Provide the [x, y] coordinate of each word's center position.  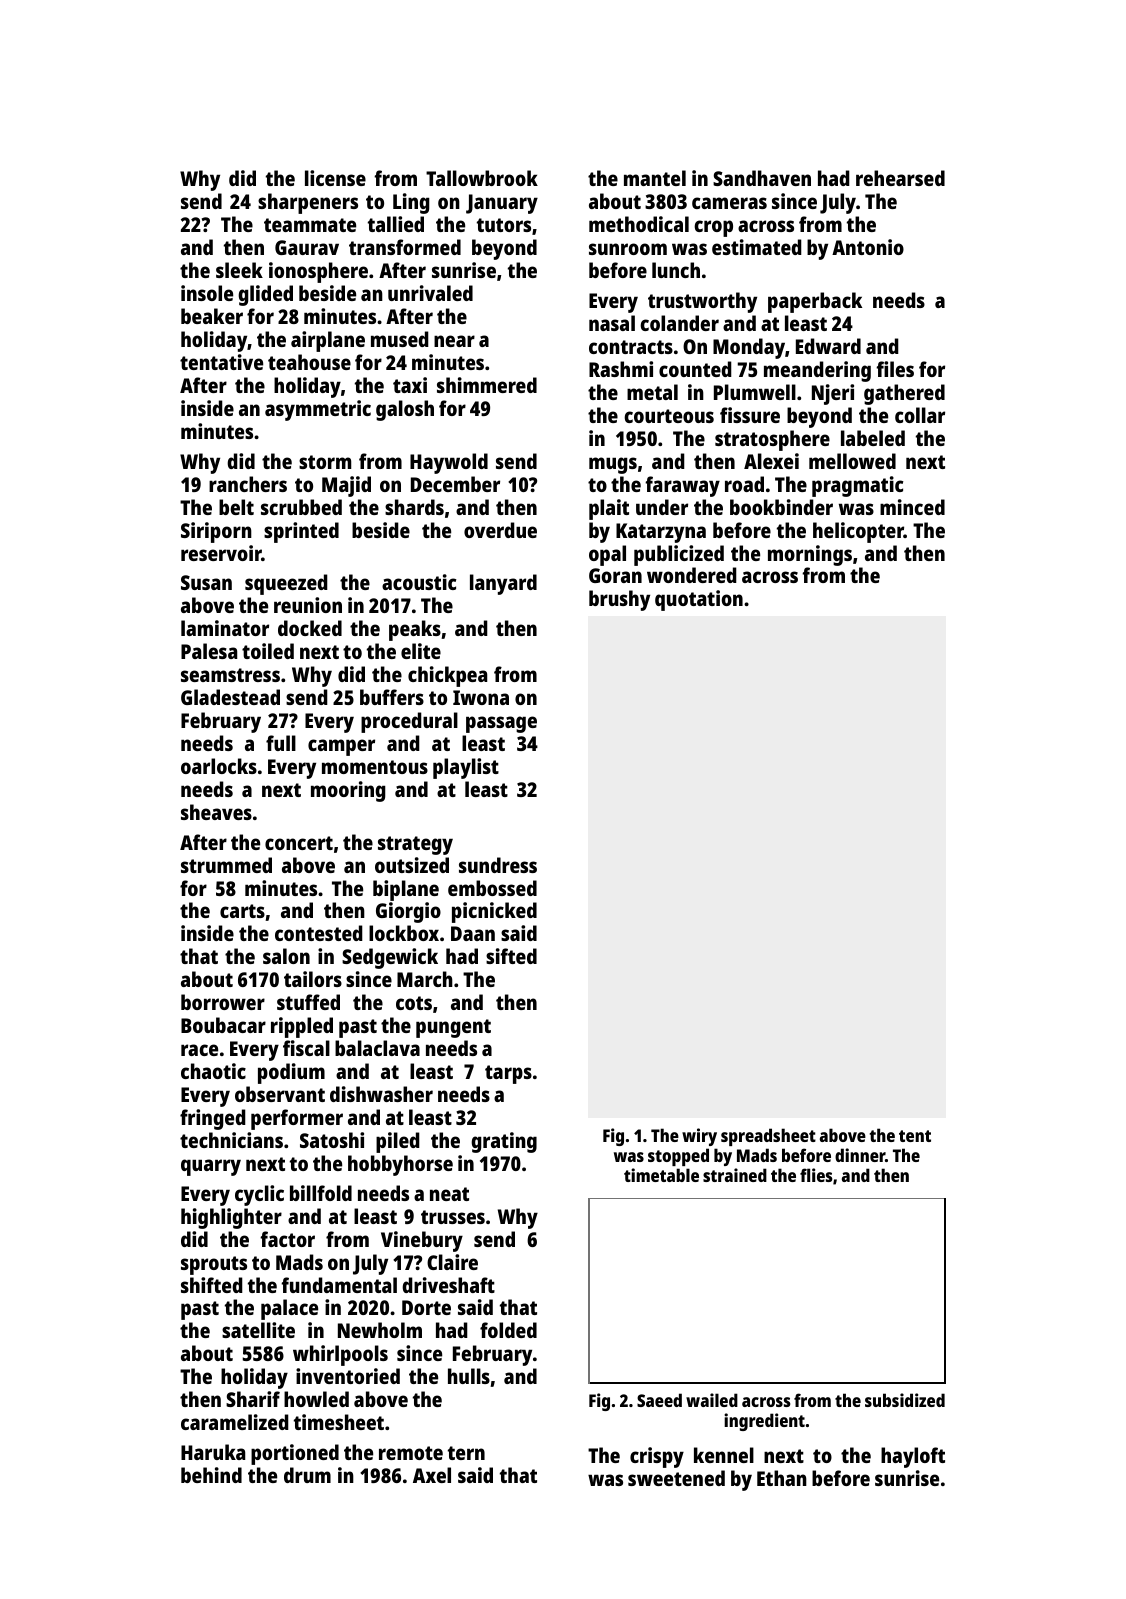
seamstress [230, 675]
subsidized [905, 1400]
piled [398, 1142]
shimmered [487, 385]
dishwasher [381, 1094]
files [895, 369]
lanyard [503, 584]
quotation [699, 600]
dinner [860, 1155]
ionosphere [318, 272]
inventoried [348, 1376]
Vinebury [422, 1241]
